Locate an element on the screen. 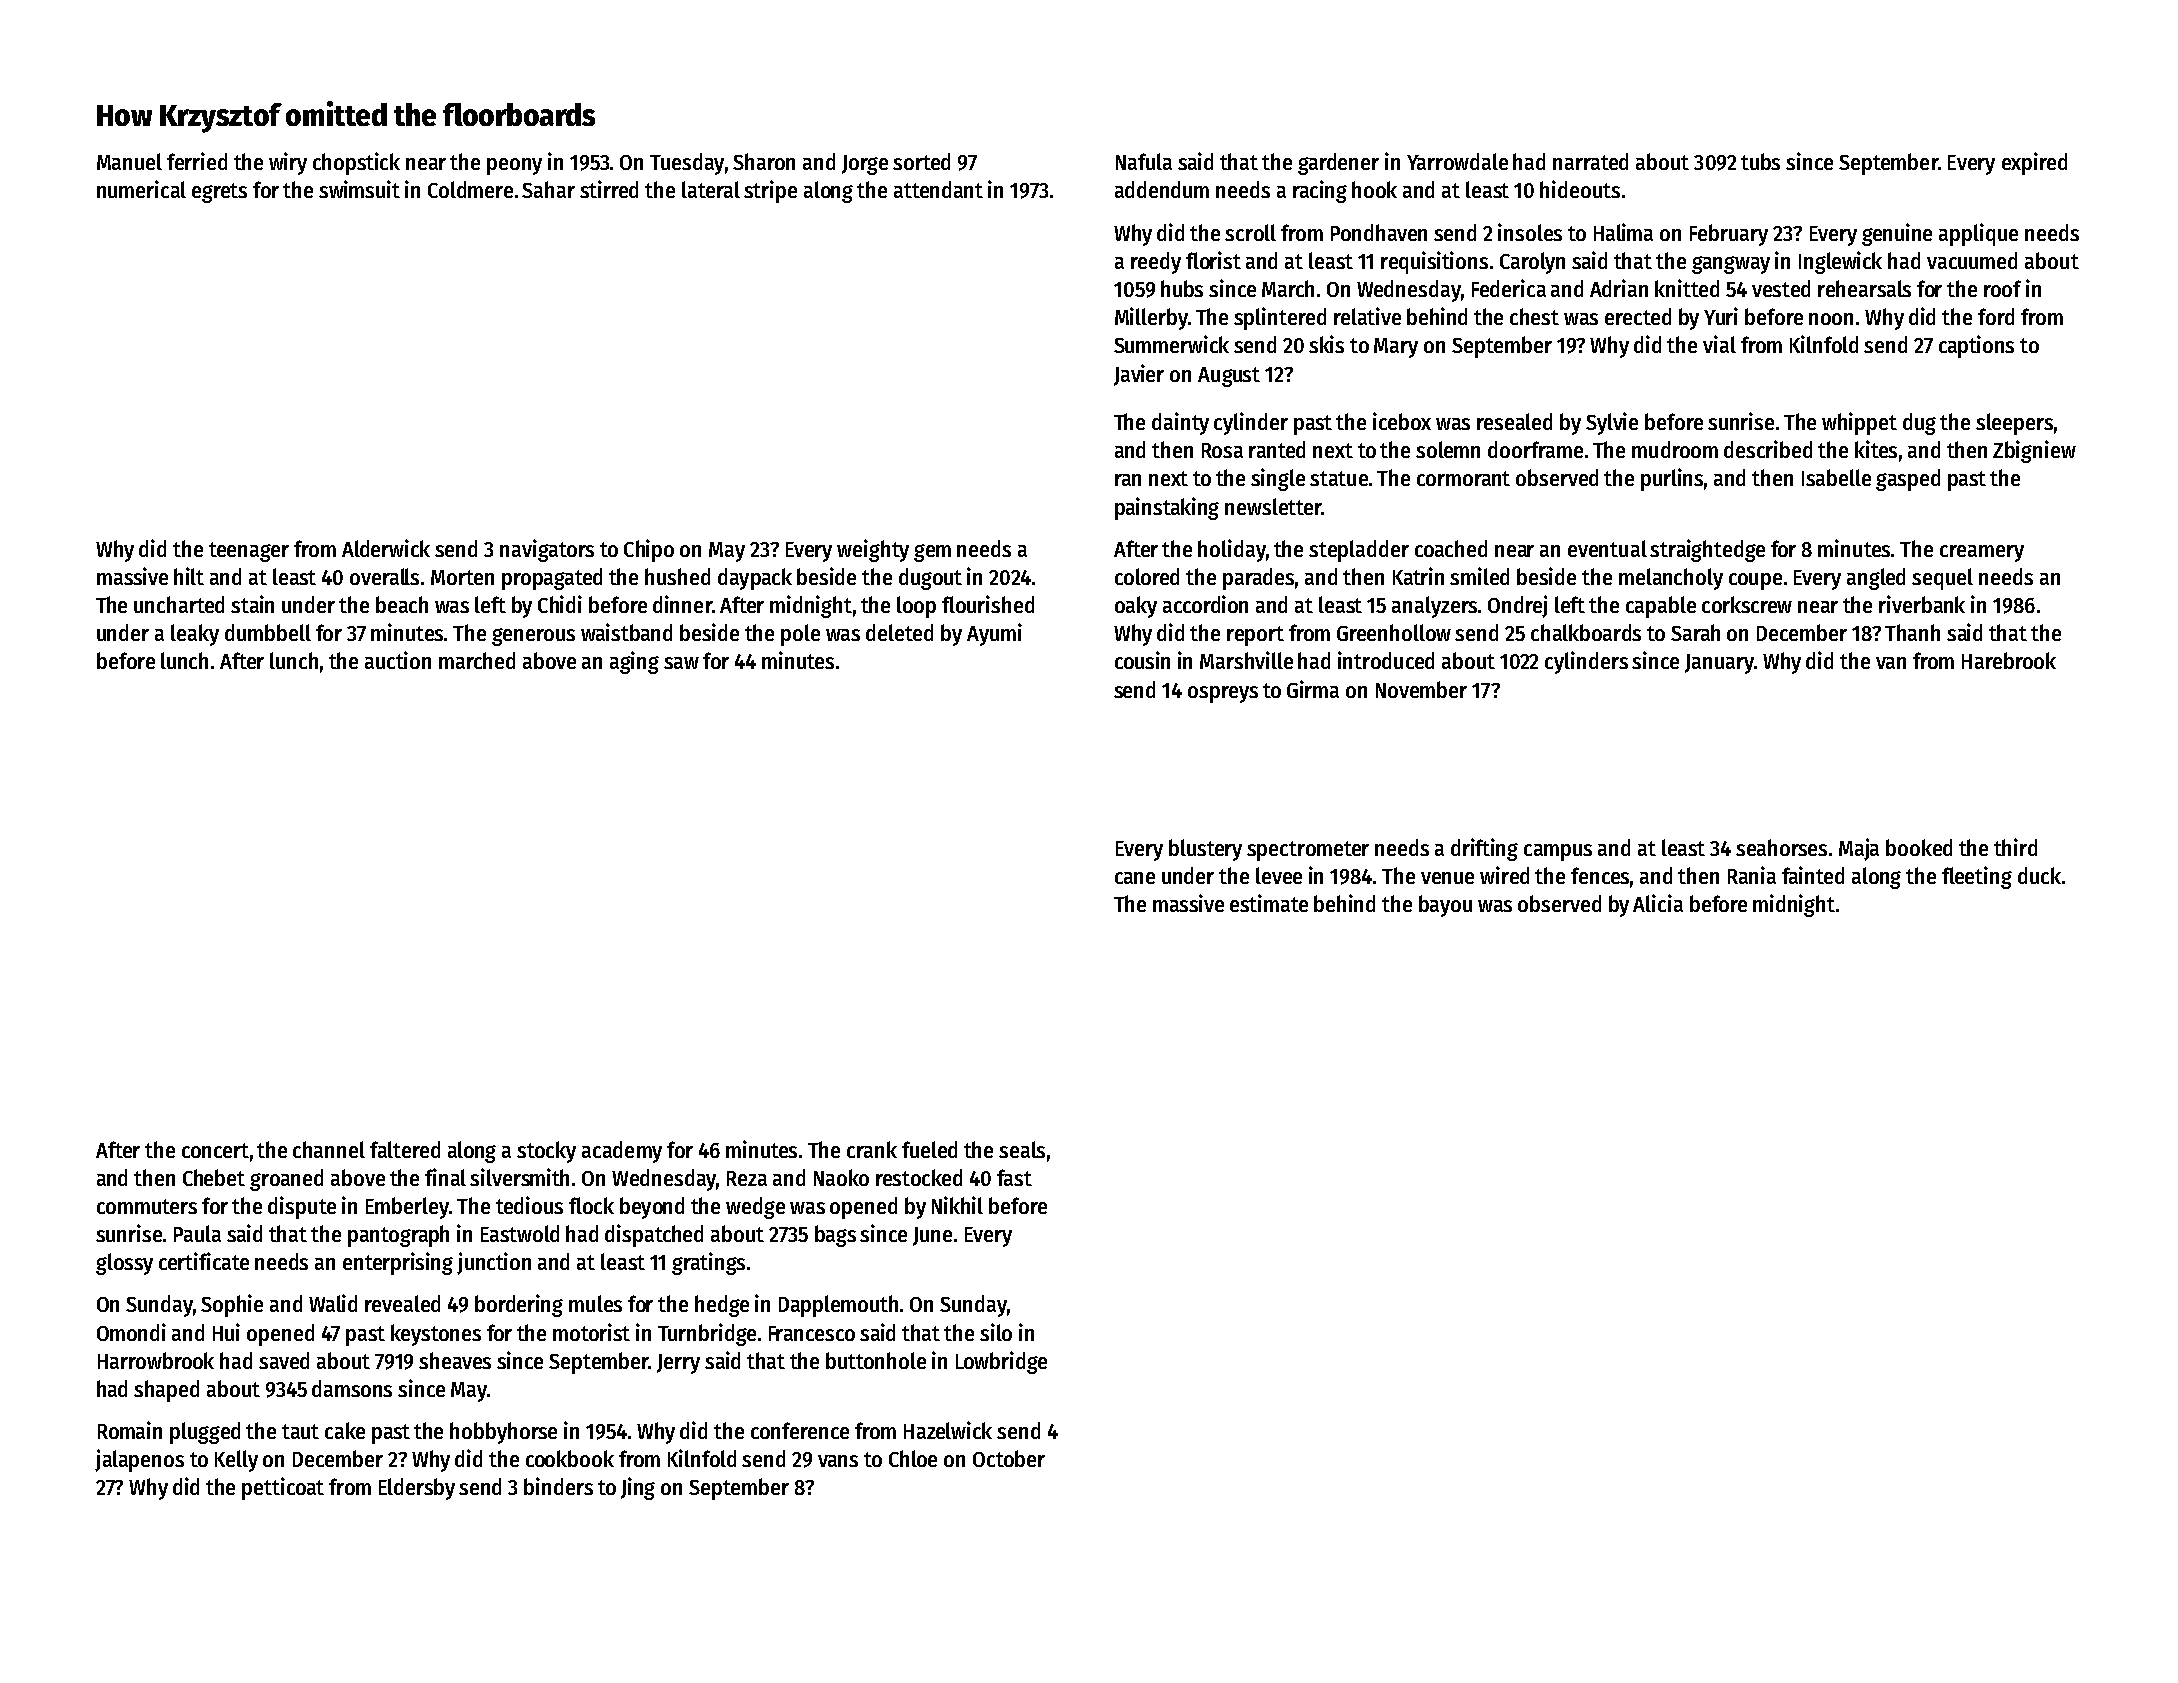  estimate is located at coordinates (1269, 903).
